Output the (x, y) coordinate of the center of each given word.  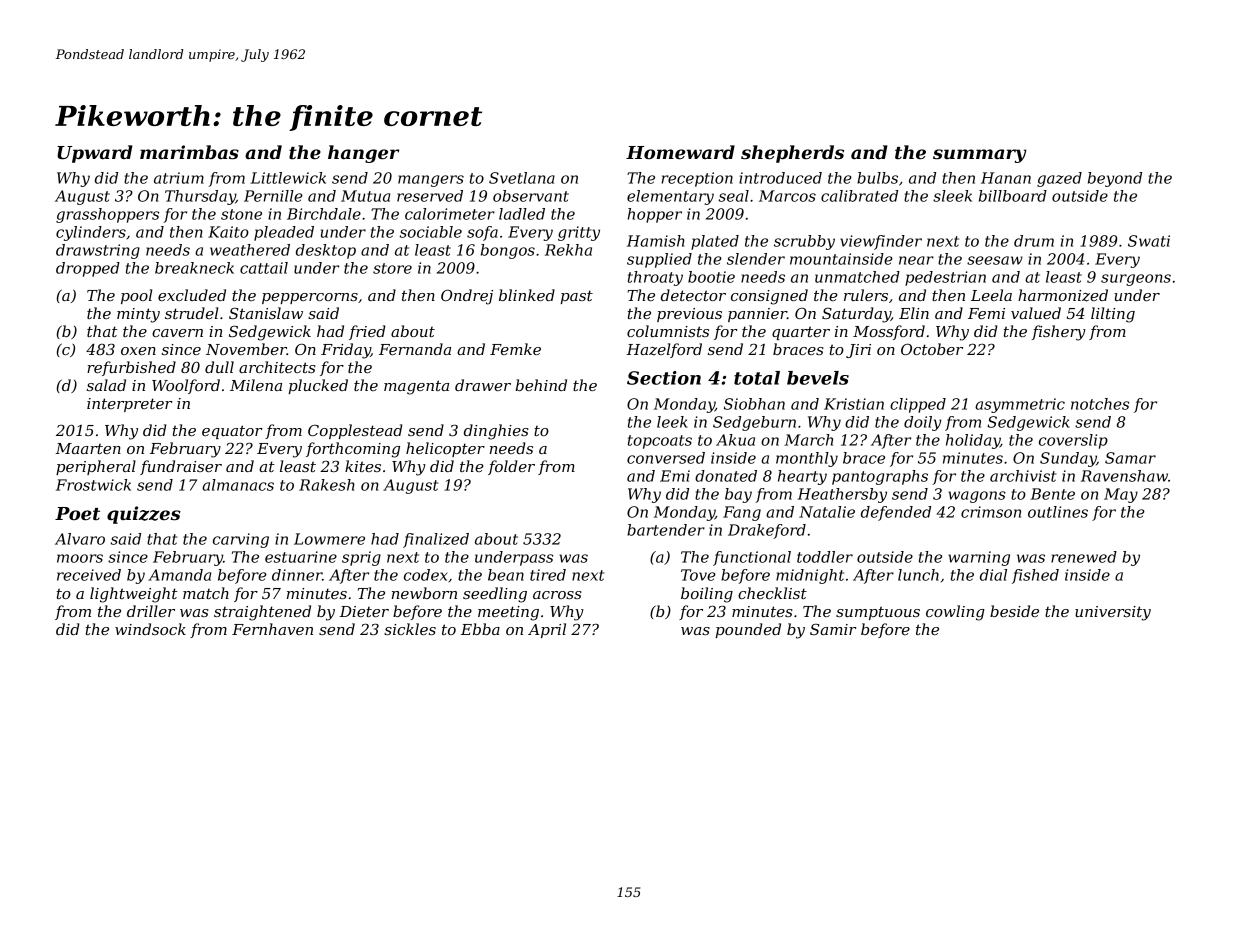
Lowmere (329, 539)
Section (664, 378)
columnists (668, 331)
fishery (1059, 333)
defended (896, 513)
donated (726, 476)
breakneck (194, 268)
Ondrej (467, 297)
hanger (363, 154)
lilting (1113, 315)
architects (277, 367)
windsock (150, 629)
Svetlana (522, 178)
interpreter (130, 405)
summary (980, 156)
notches (1100, 404)
